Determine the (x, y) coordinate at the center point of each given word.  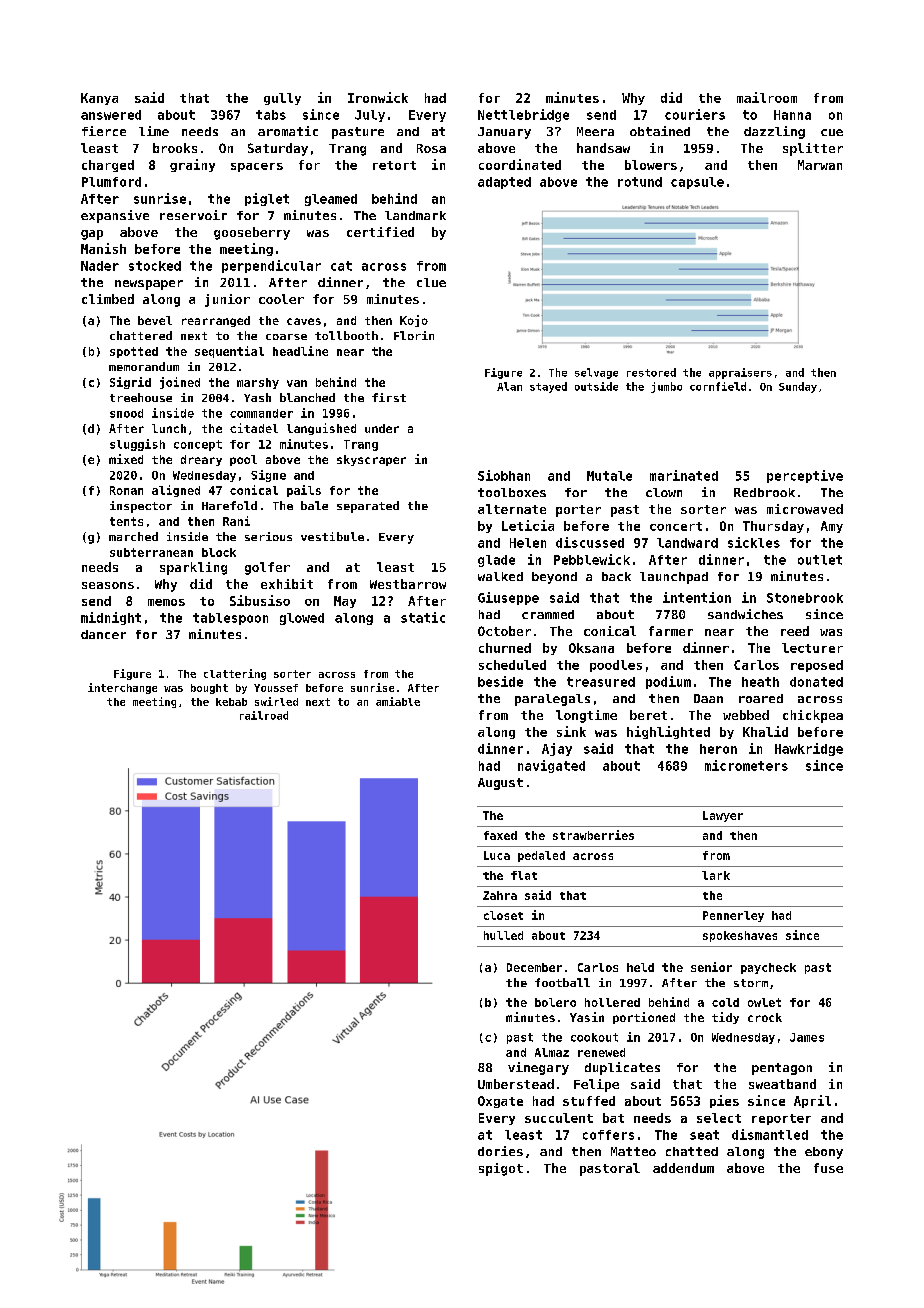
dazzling (774, 132)
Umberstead (516, 1084)
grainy (192, 165)
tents (126, 521)
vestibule (332, 536)
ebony (824, 1153)
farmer (671, 631)
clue (431, 282)
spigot (501, 1169)
